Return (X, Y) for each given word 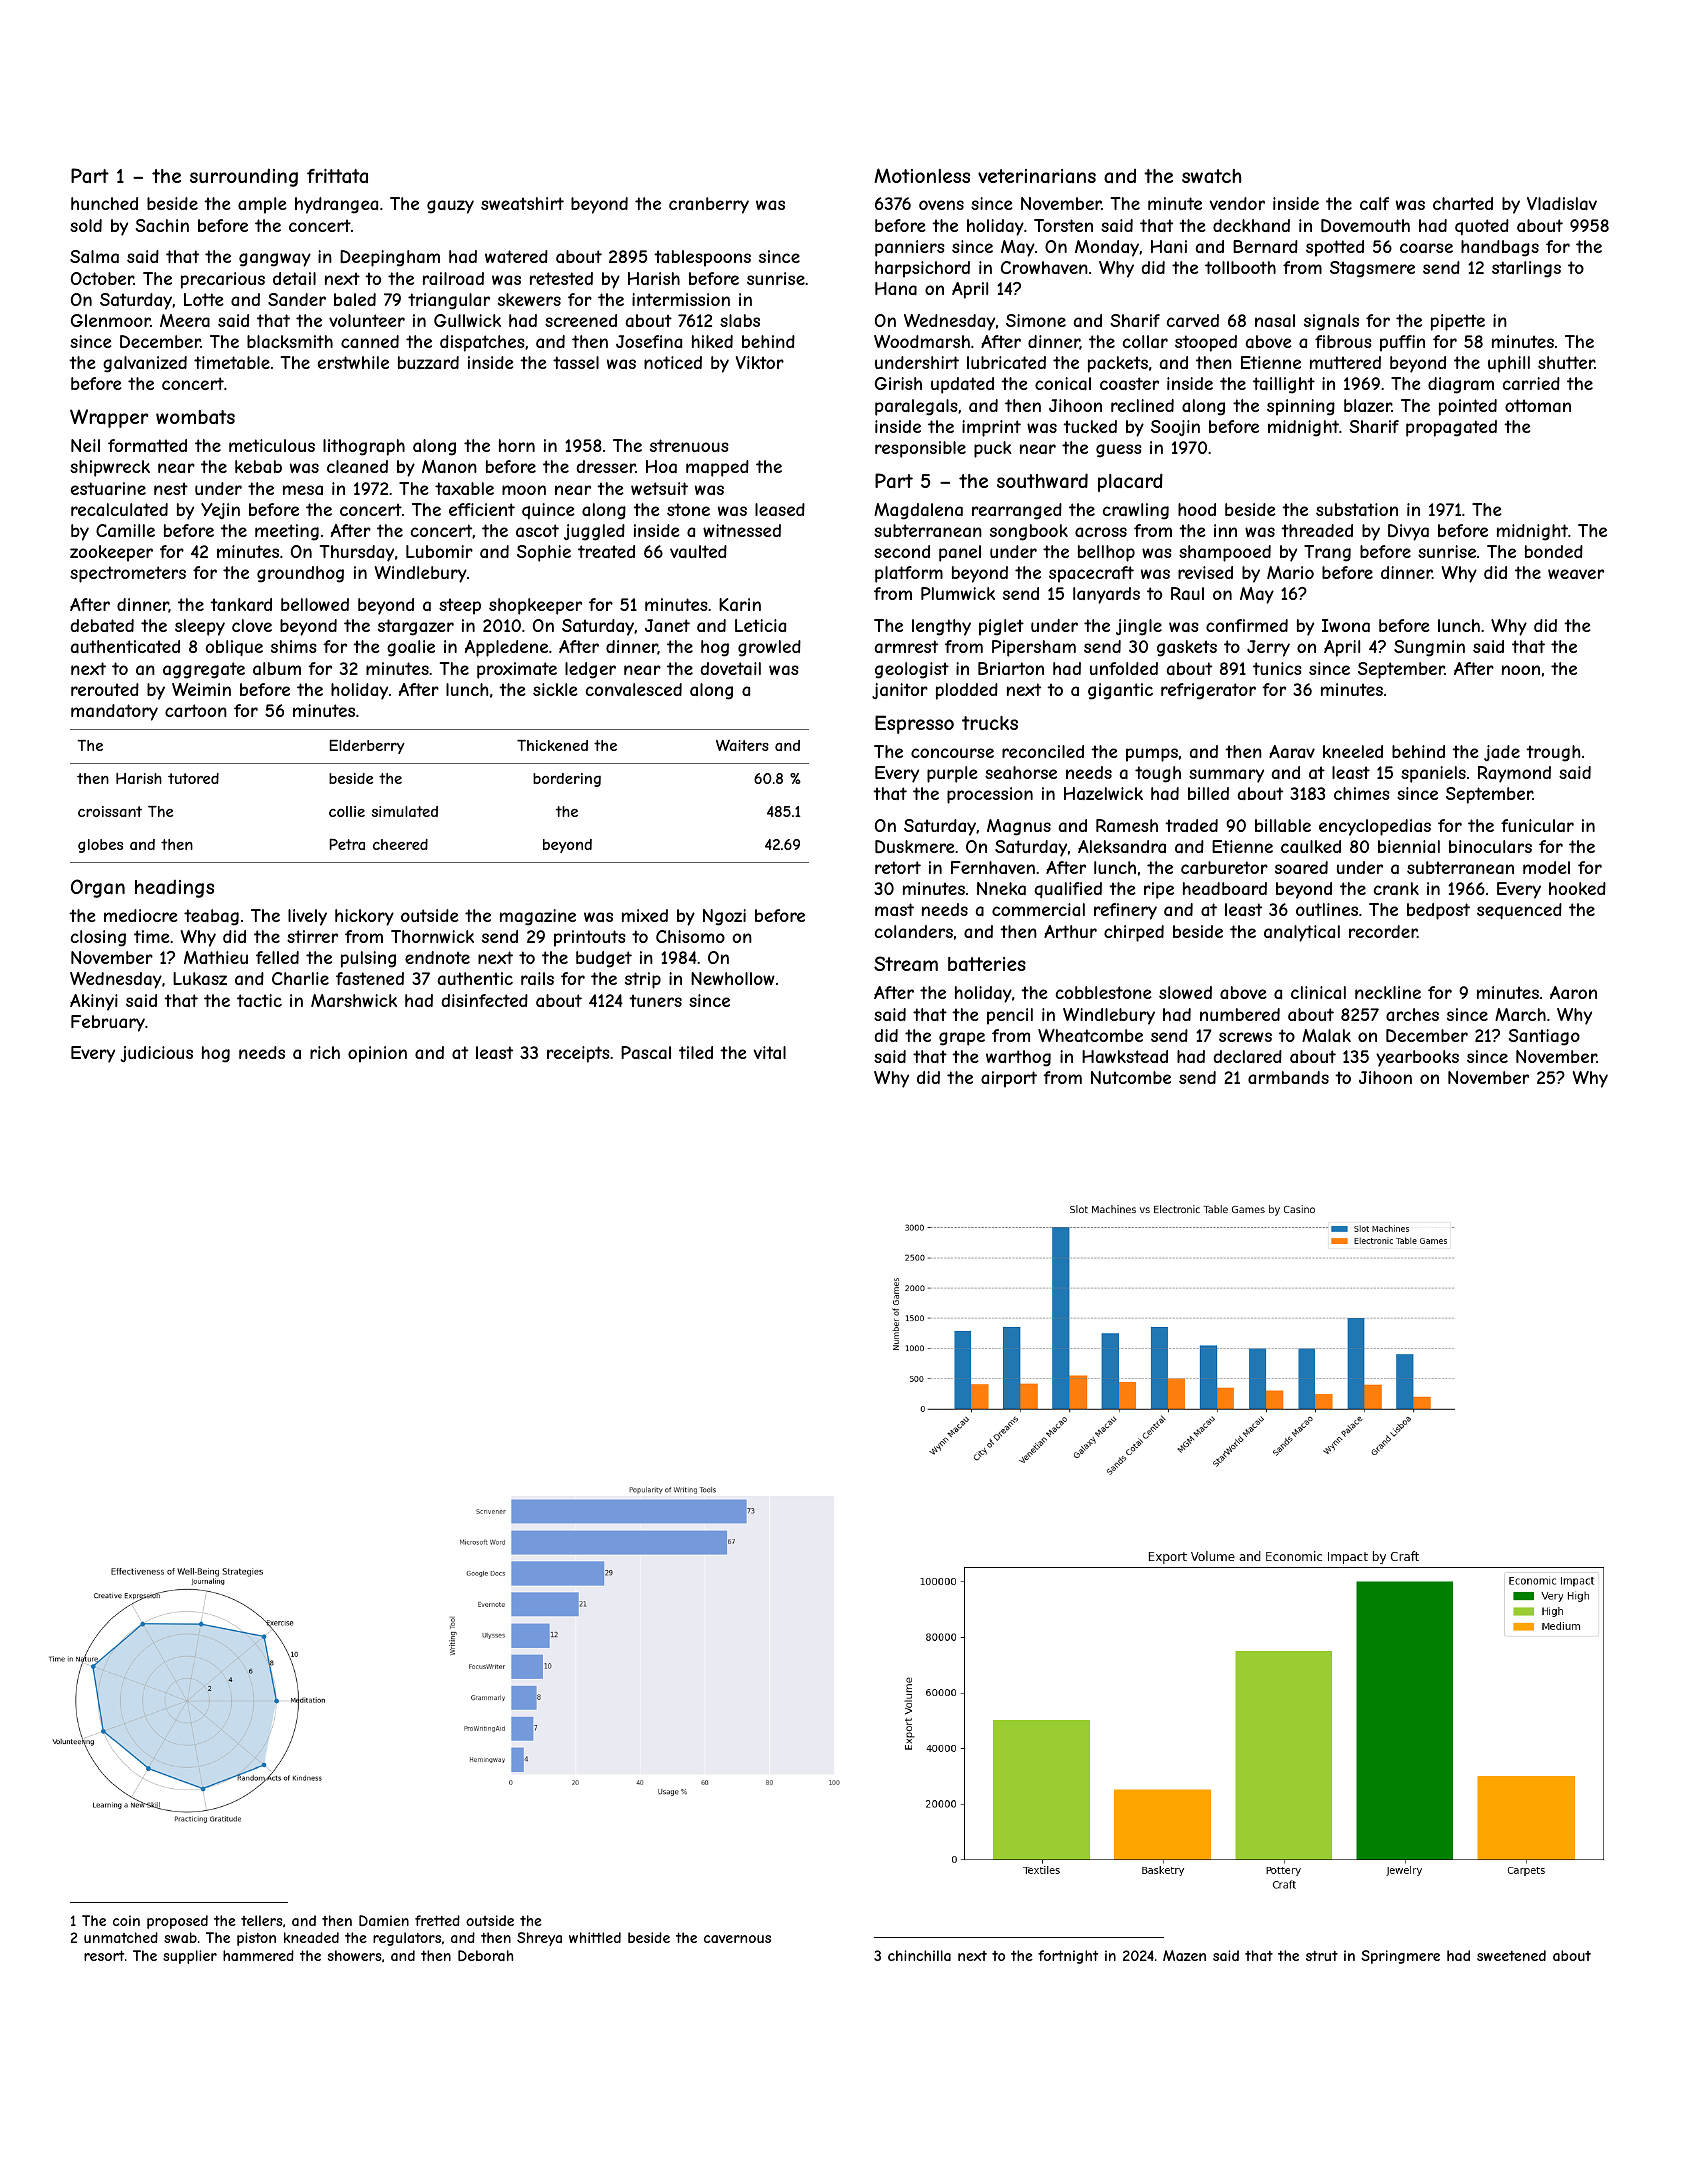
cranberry (709, 205)
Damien (384, 1920)
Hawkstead (1125, 1056)
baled (355, 299)
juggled (594, 532)
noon (1521, 670)
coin (126, 1920)
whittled (595, 1937)
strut (1322, 1956)
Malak (1326, 1035)
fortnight (1068, 1957)
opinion (377, 1054)
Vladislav (1562, 203)
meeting (287, 532)
